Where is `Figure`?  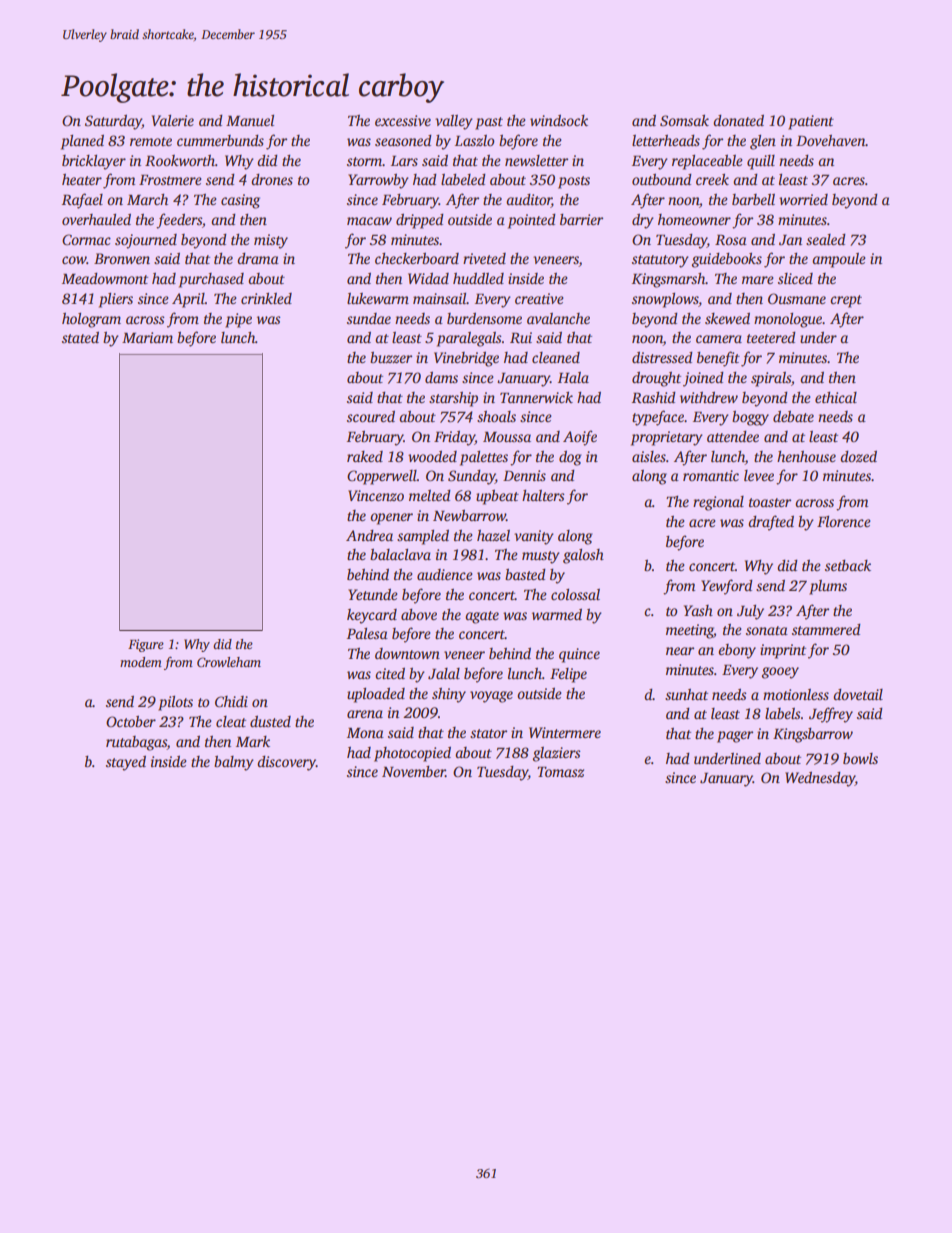 Figure is located at coordinates (146, 645).
